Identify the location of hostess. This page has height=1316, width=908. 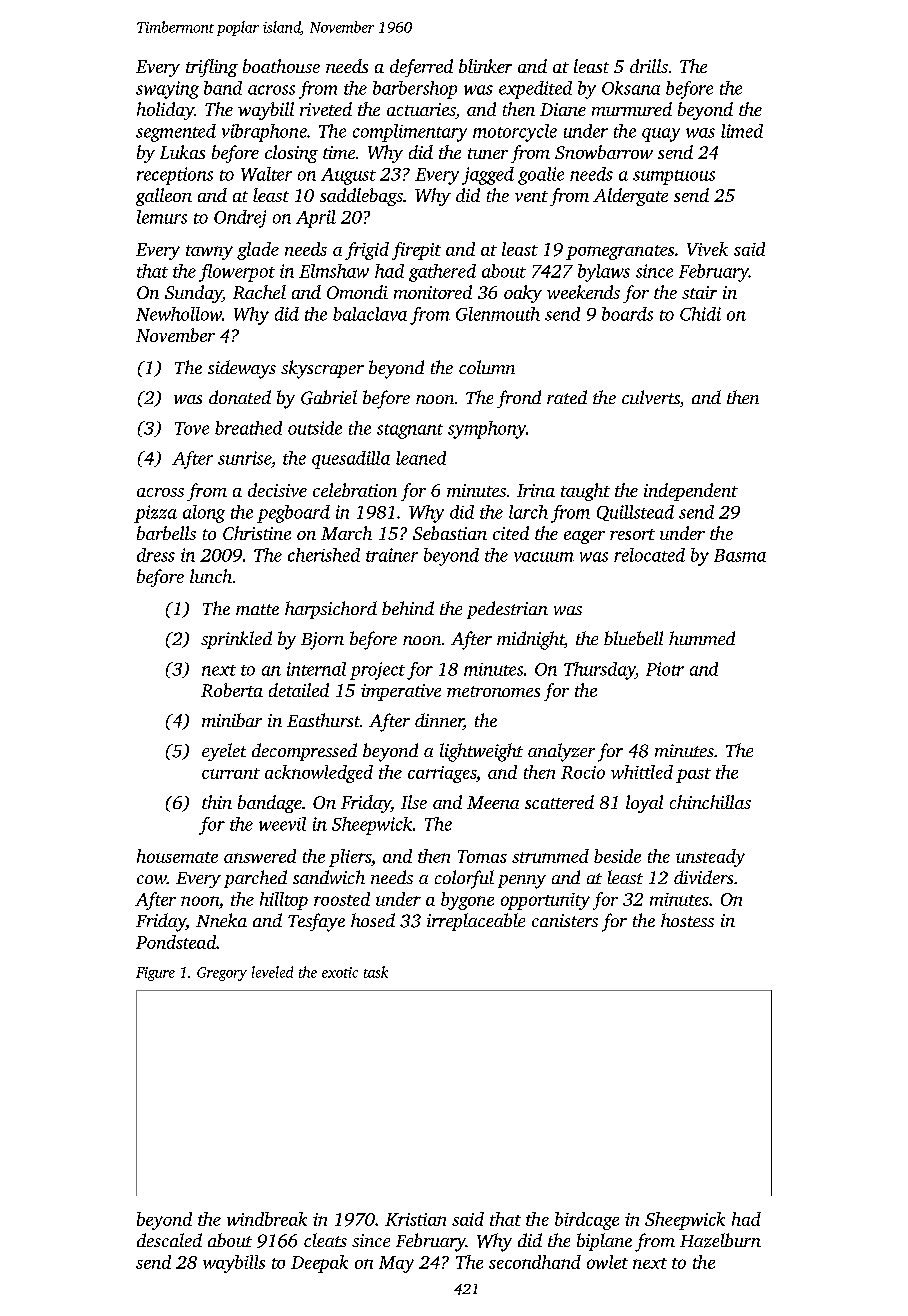
(687, 920).
